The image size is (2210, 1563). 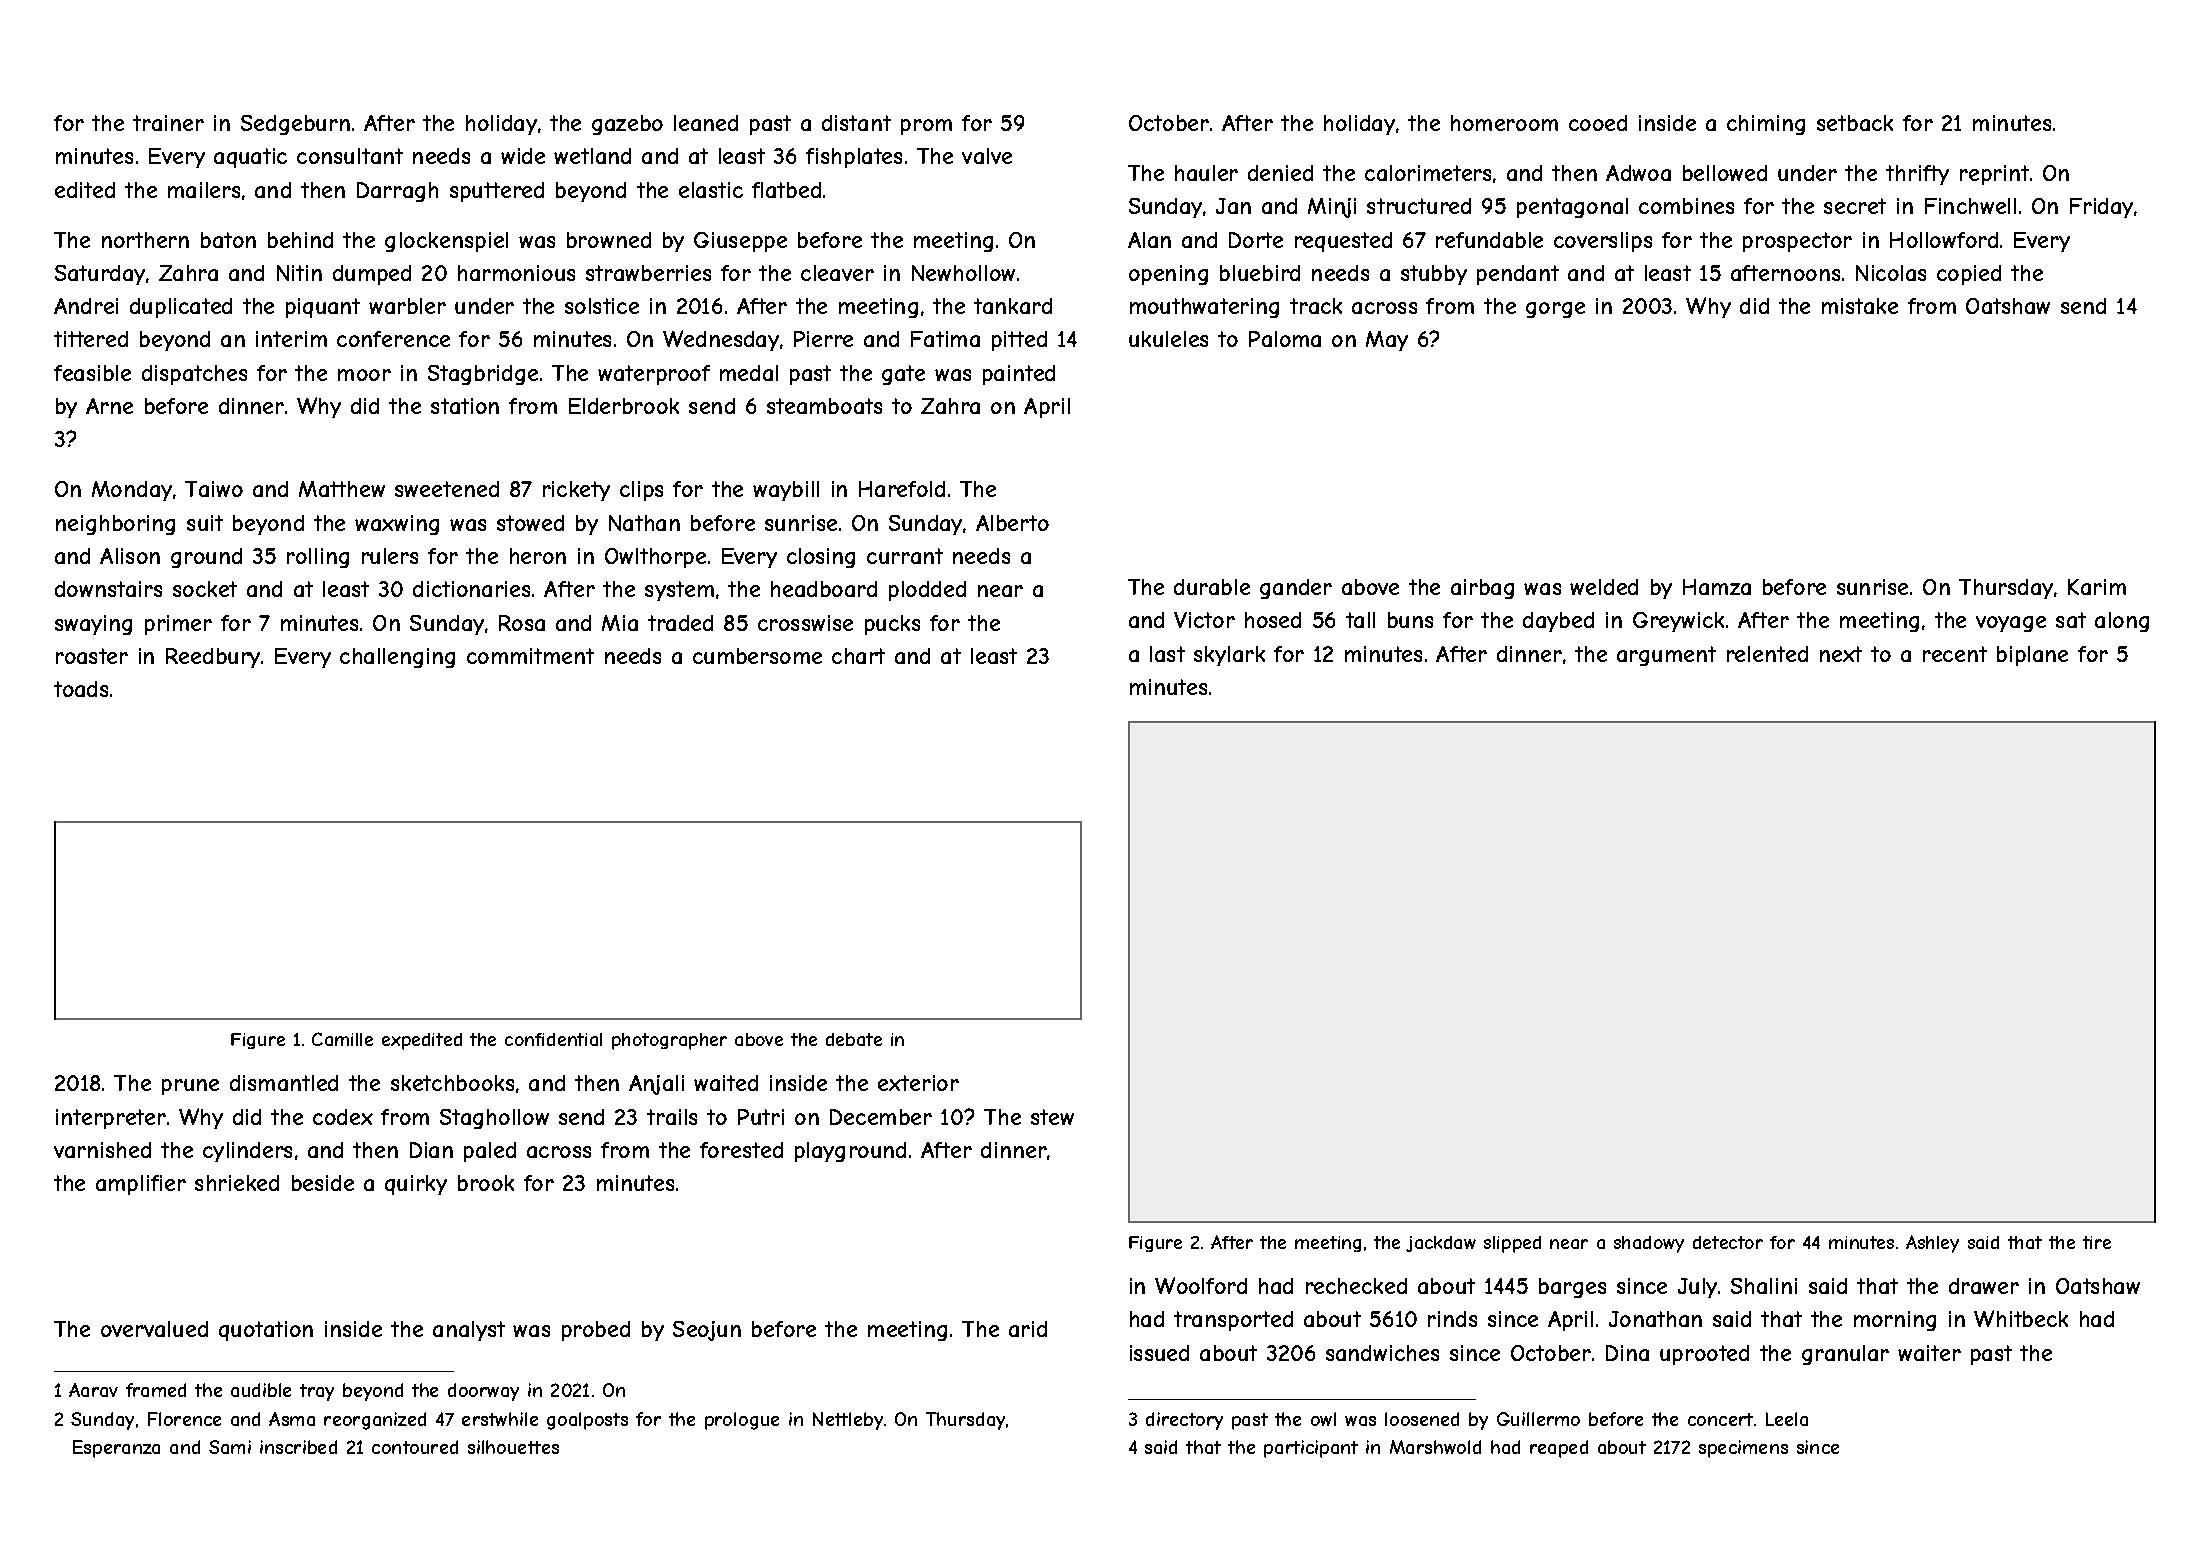 What do you see at coordinates (342, 1039) in the screenshot?
I see `Camille` at bounding box center [342, 1039].
